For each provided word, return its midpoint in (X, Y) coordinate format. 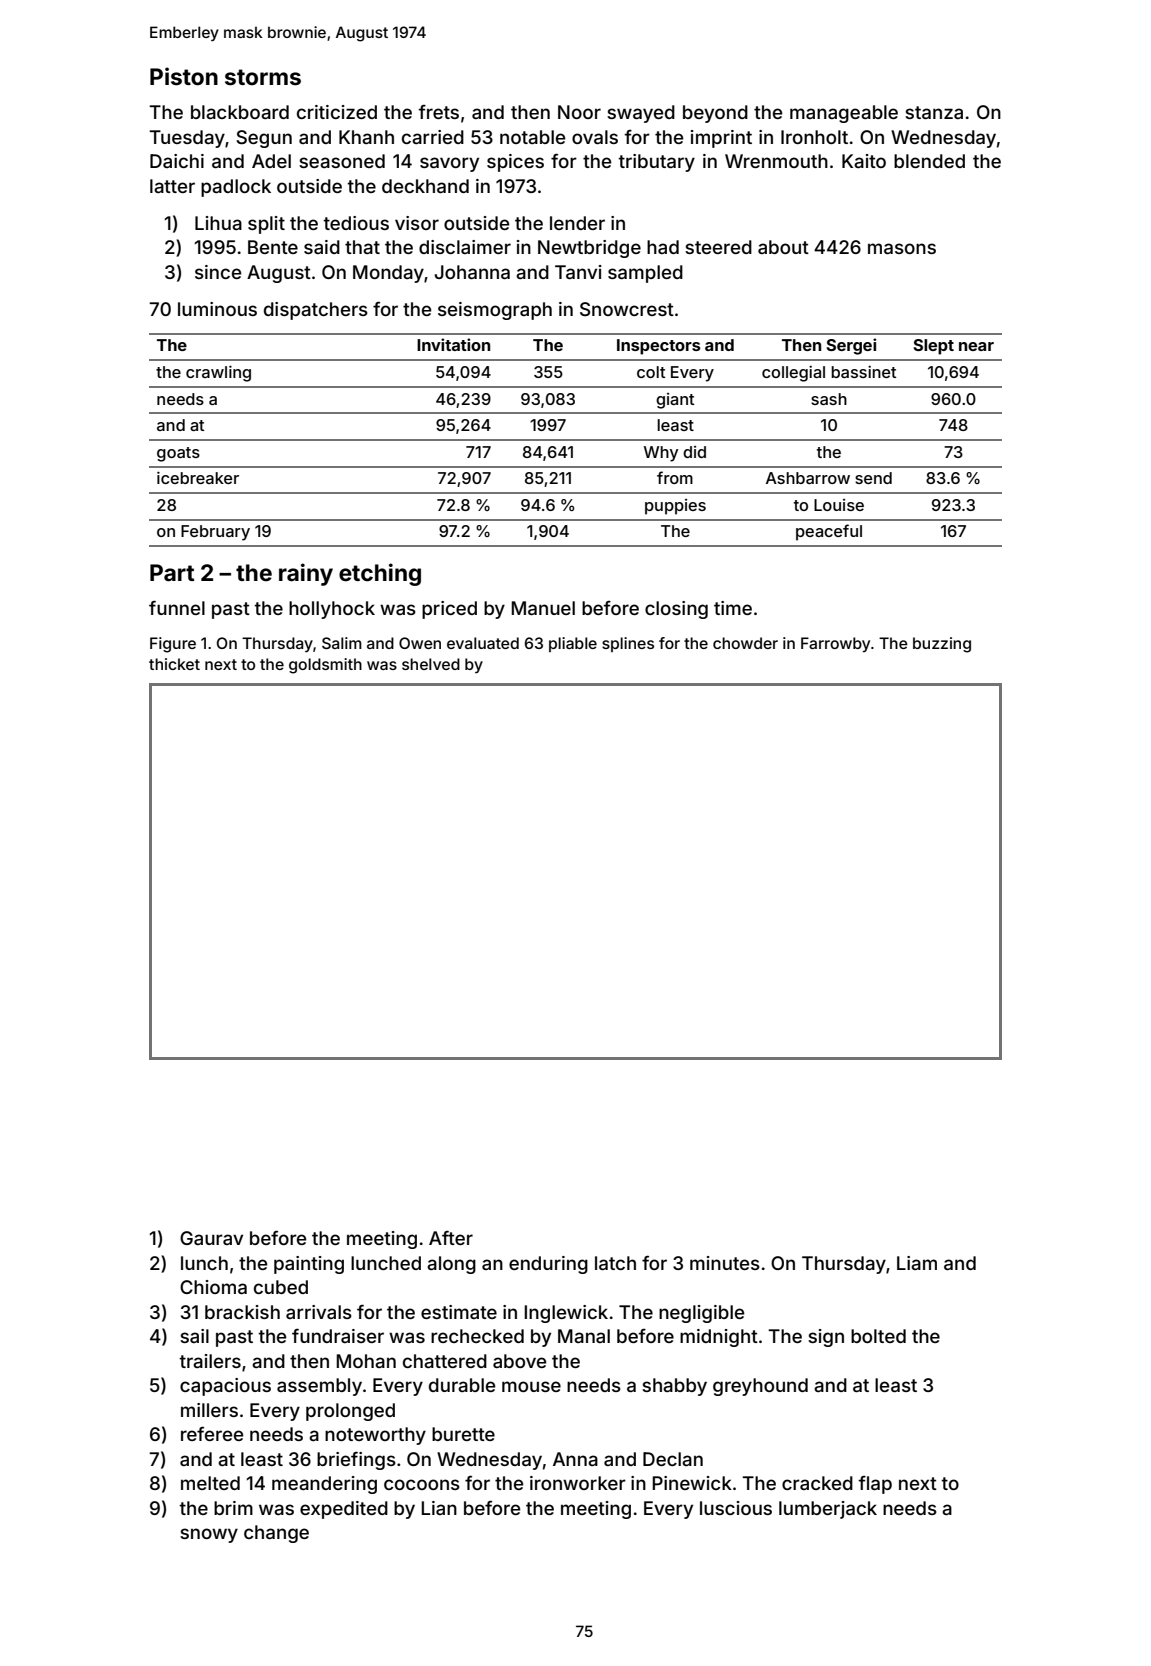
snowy (209, 1535)
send (873, 478)
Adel (271, 161)
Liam (917, 1263)
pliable (573, 644)
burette (463, 1434)
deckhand (425, 186)
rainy (306, 574)
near (976, 346)
